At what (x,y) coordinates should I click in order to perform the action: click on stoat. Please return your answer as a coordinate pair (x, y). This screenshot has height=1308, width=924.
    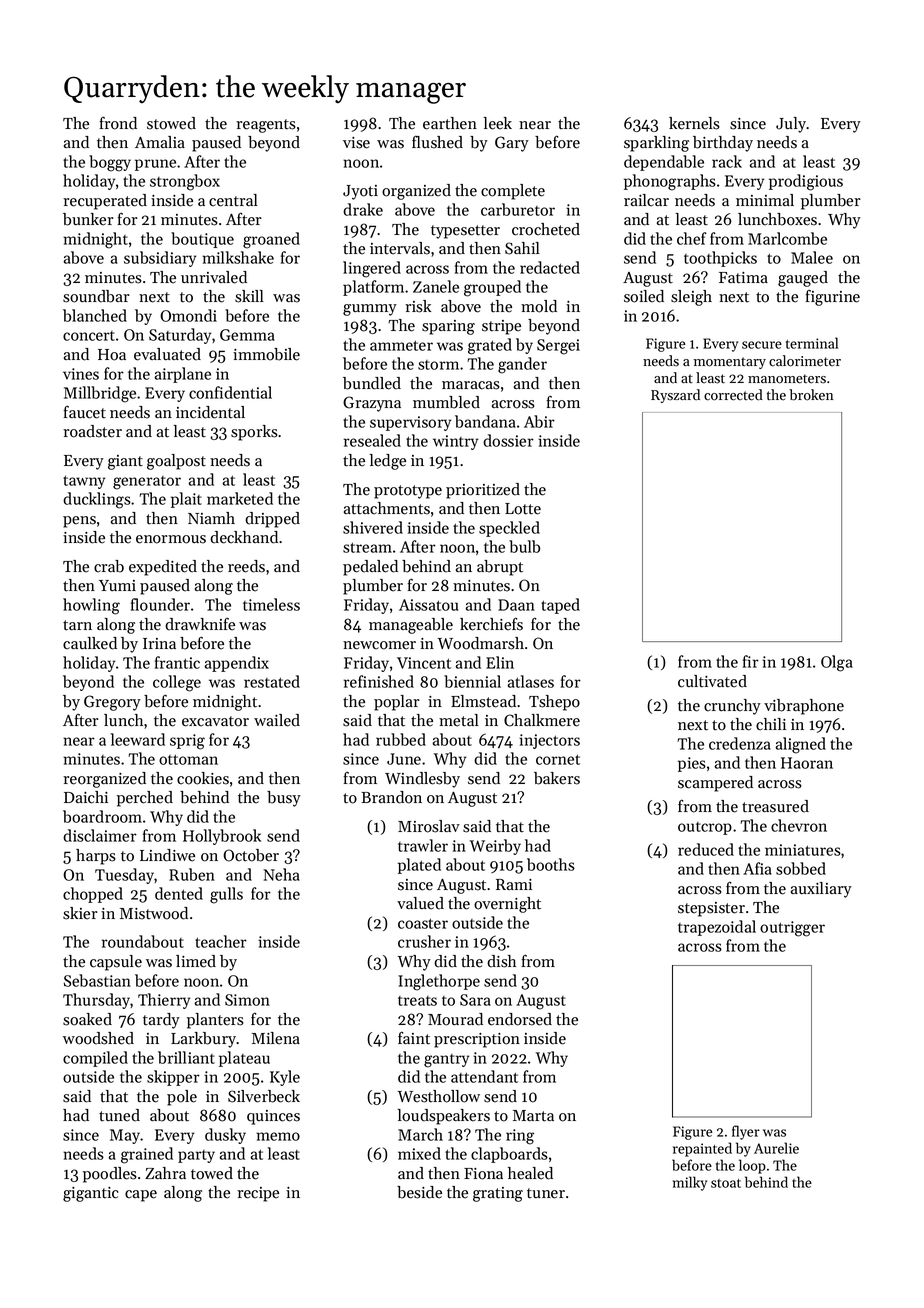
    Looking at the image, I should click on (726, 1183).
